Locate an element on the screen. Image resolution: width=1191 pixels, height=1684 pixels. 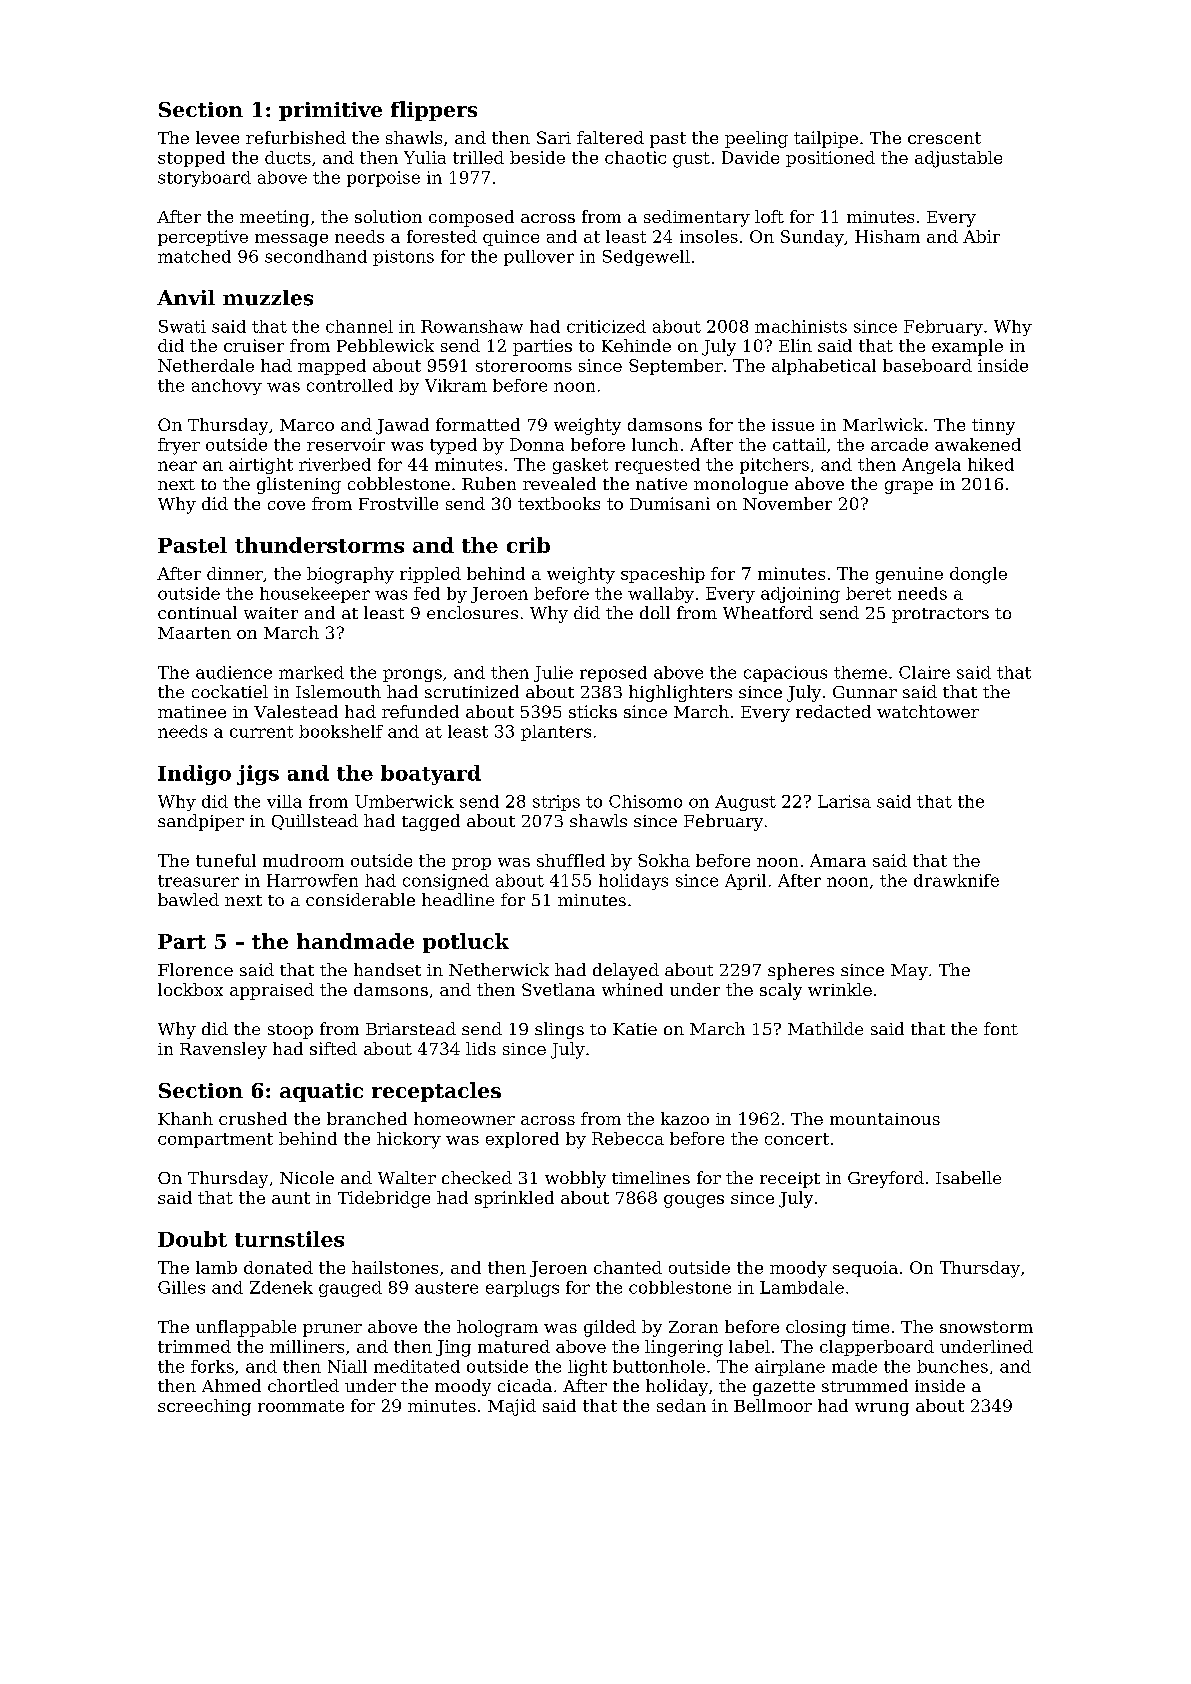
primitive is located at coordinates (330, 111).
